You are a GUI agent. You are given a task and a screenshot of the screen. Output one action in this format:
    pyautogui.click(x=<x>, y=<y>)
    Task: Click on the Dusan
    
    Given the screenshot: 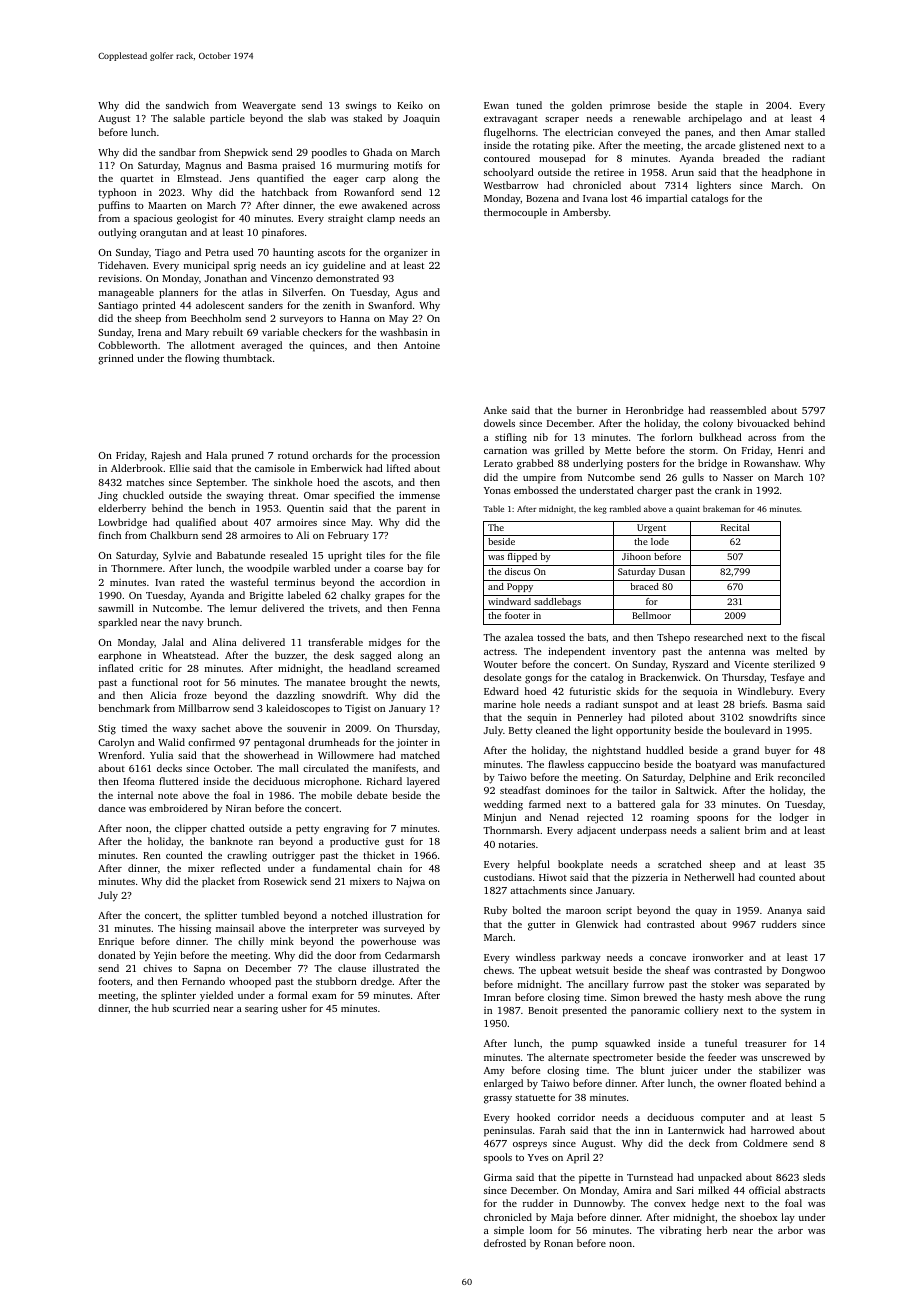 What is the action you would take?
    pyautogui.click(x=672, y=571)
